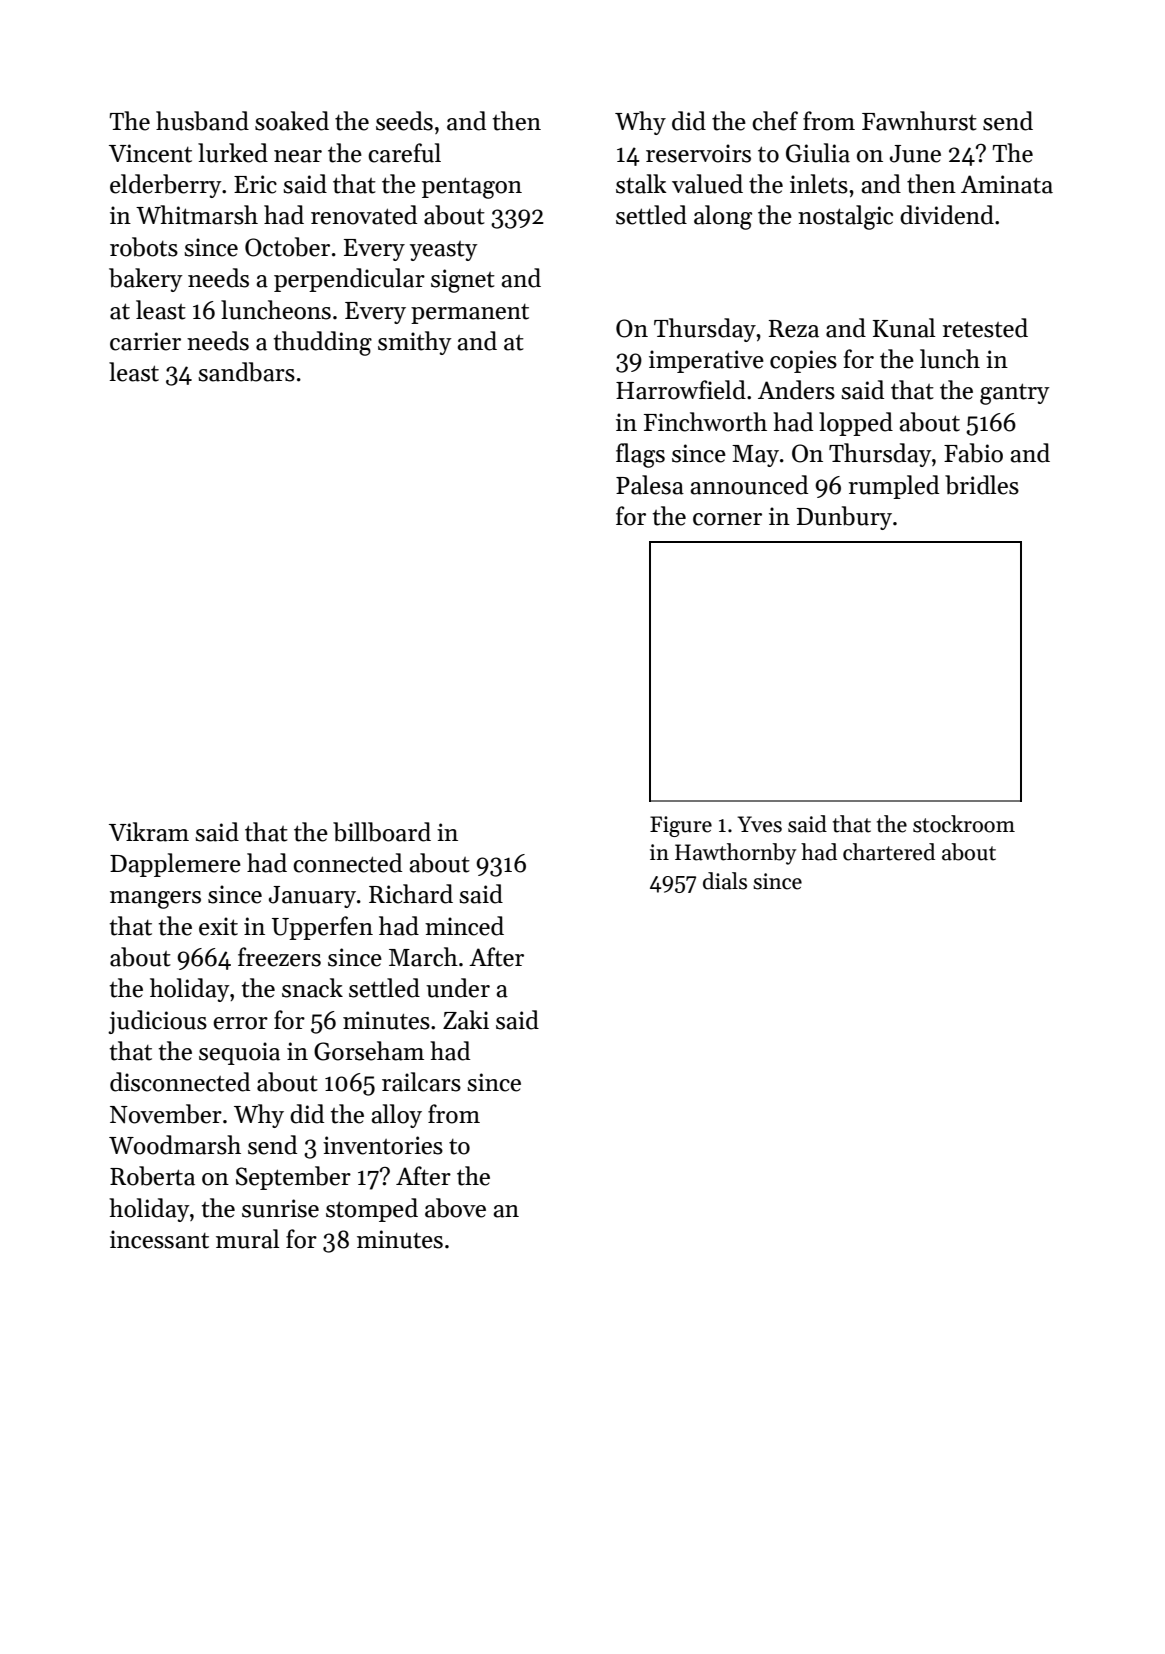 This page has width=1165, height=1654. Describe the element at coordinates (650, 485) in the page. I see `Palesa` at that location.
